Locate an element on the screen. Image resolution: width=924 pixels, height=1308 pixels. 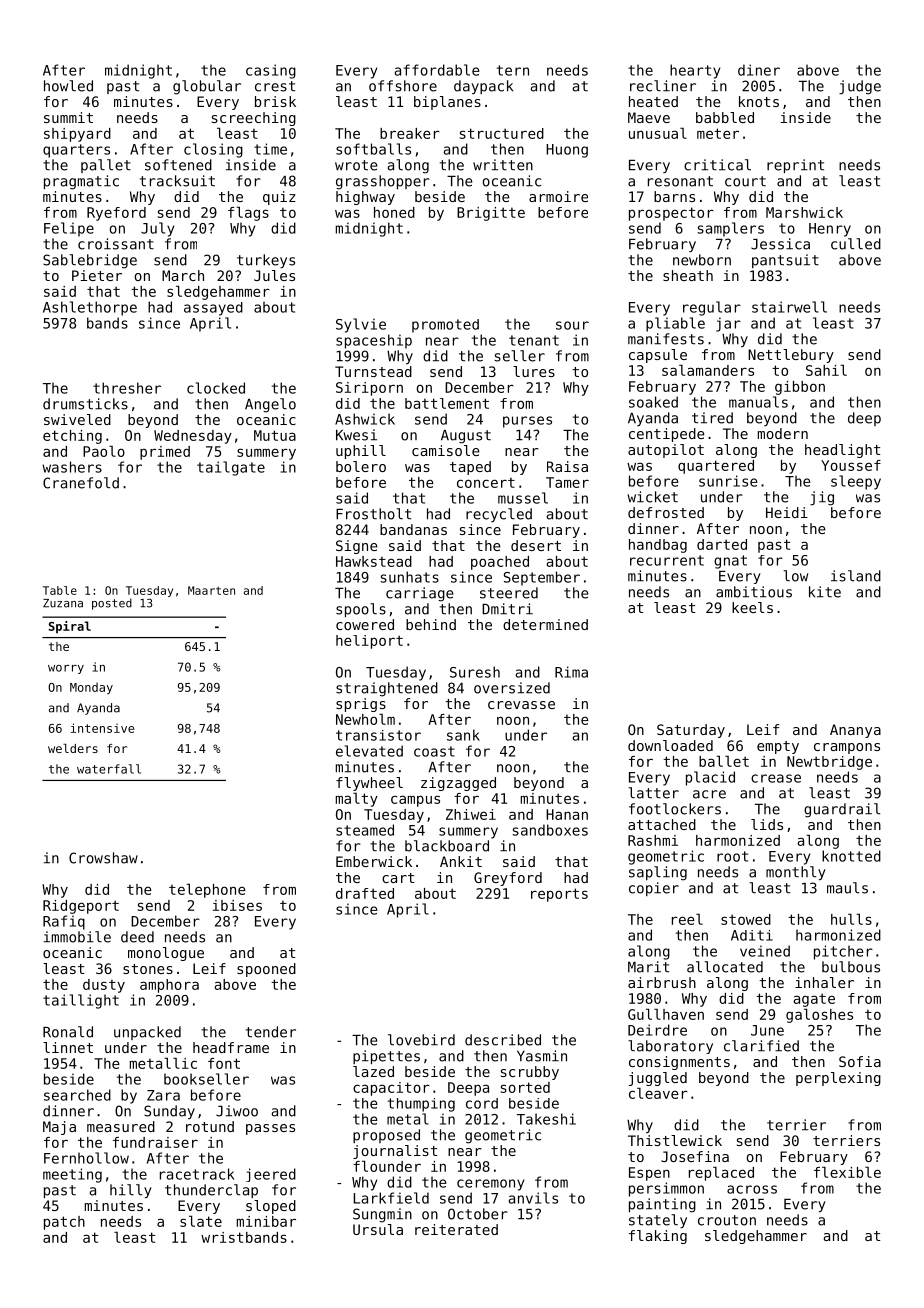
stairwell is located at coordinates (789, 307).
